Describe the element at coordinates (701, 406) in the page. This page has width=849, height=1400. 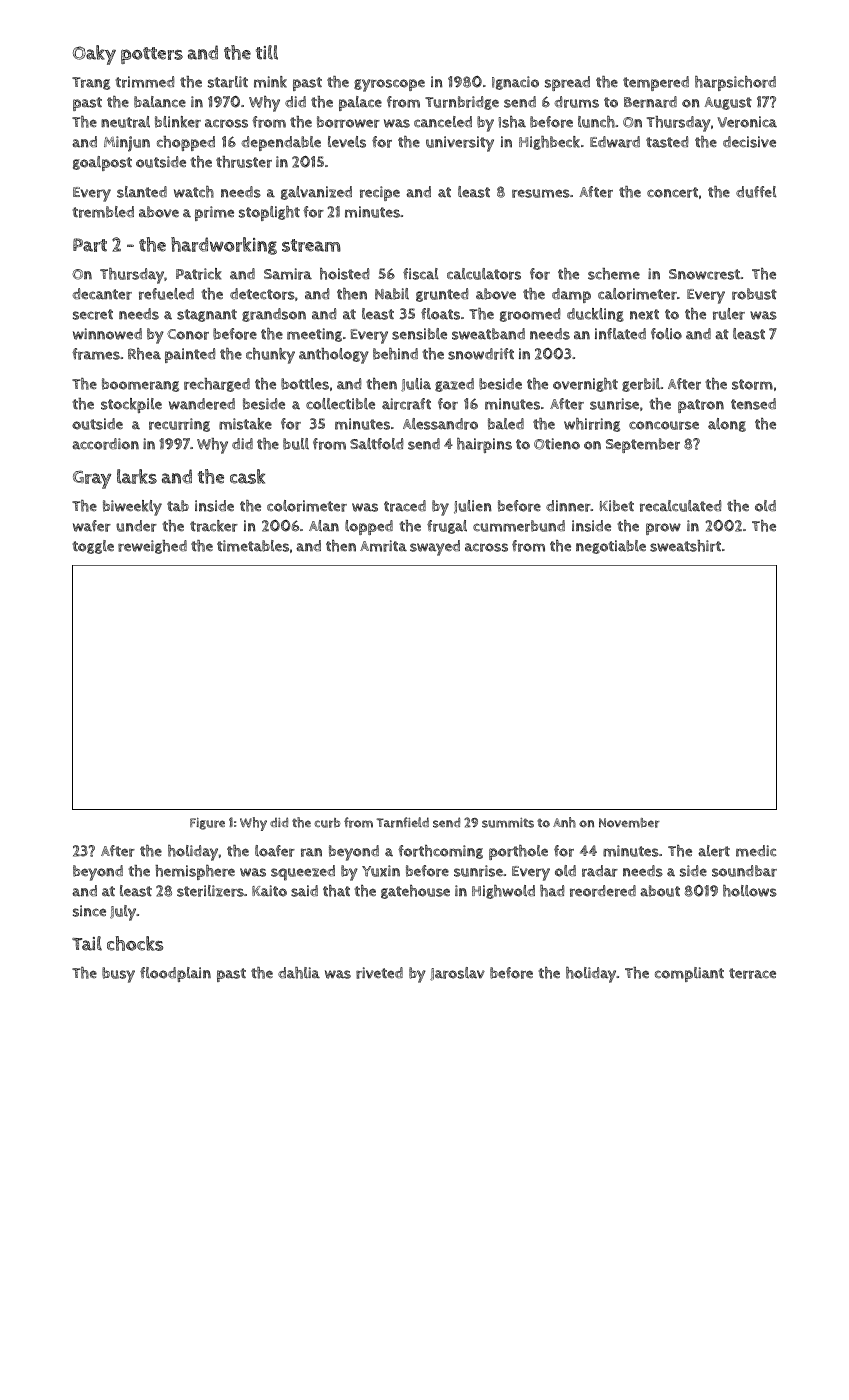
I see `patron` at that location.
